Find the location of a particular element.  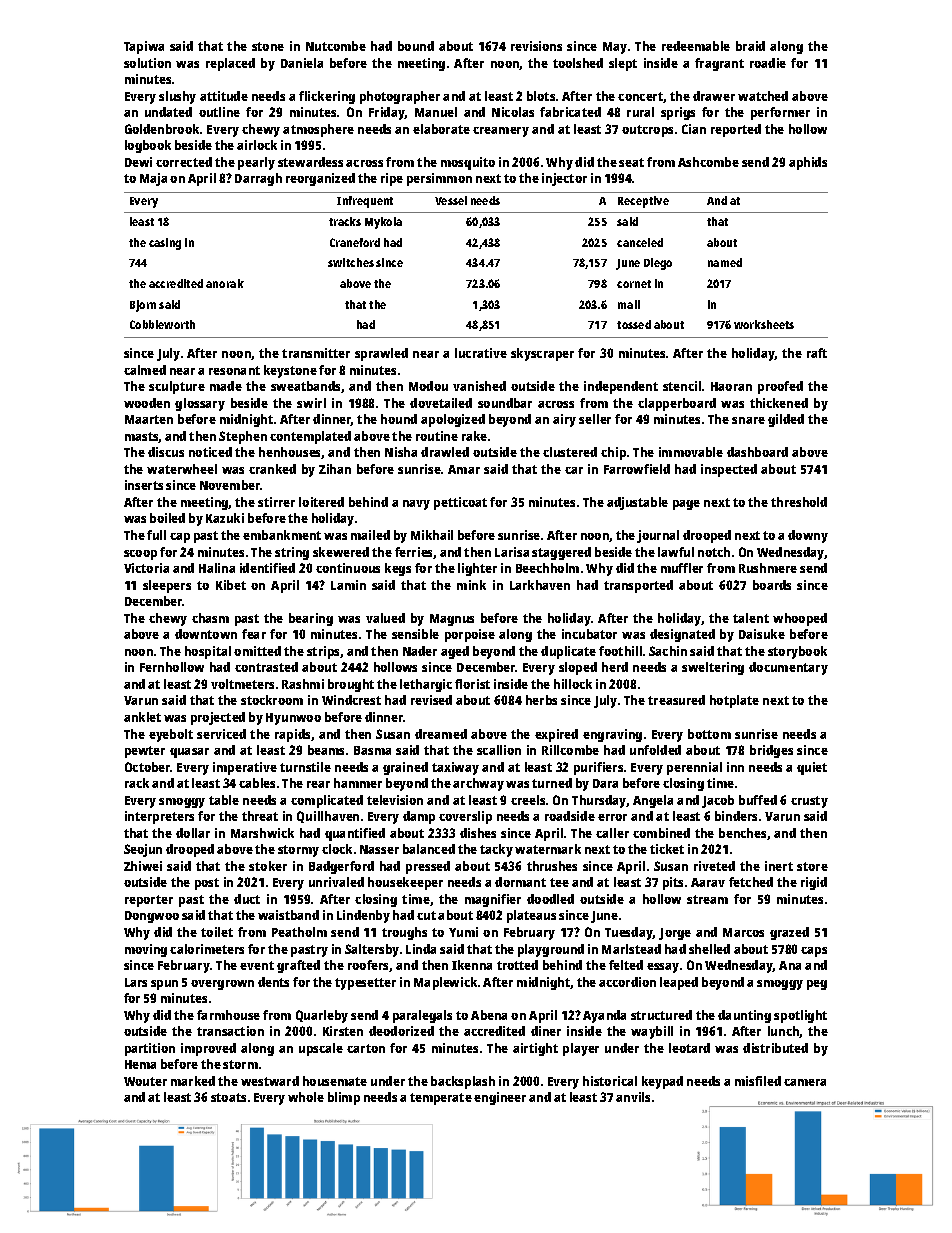

toolshed is located at coordinates (578, 63).
